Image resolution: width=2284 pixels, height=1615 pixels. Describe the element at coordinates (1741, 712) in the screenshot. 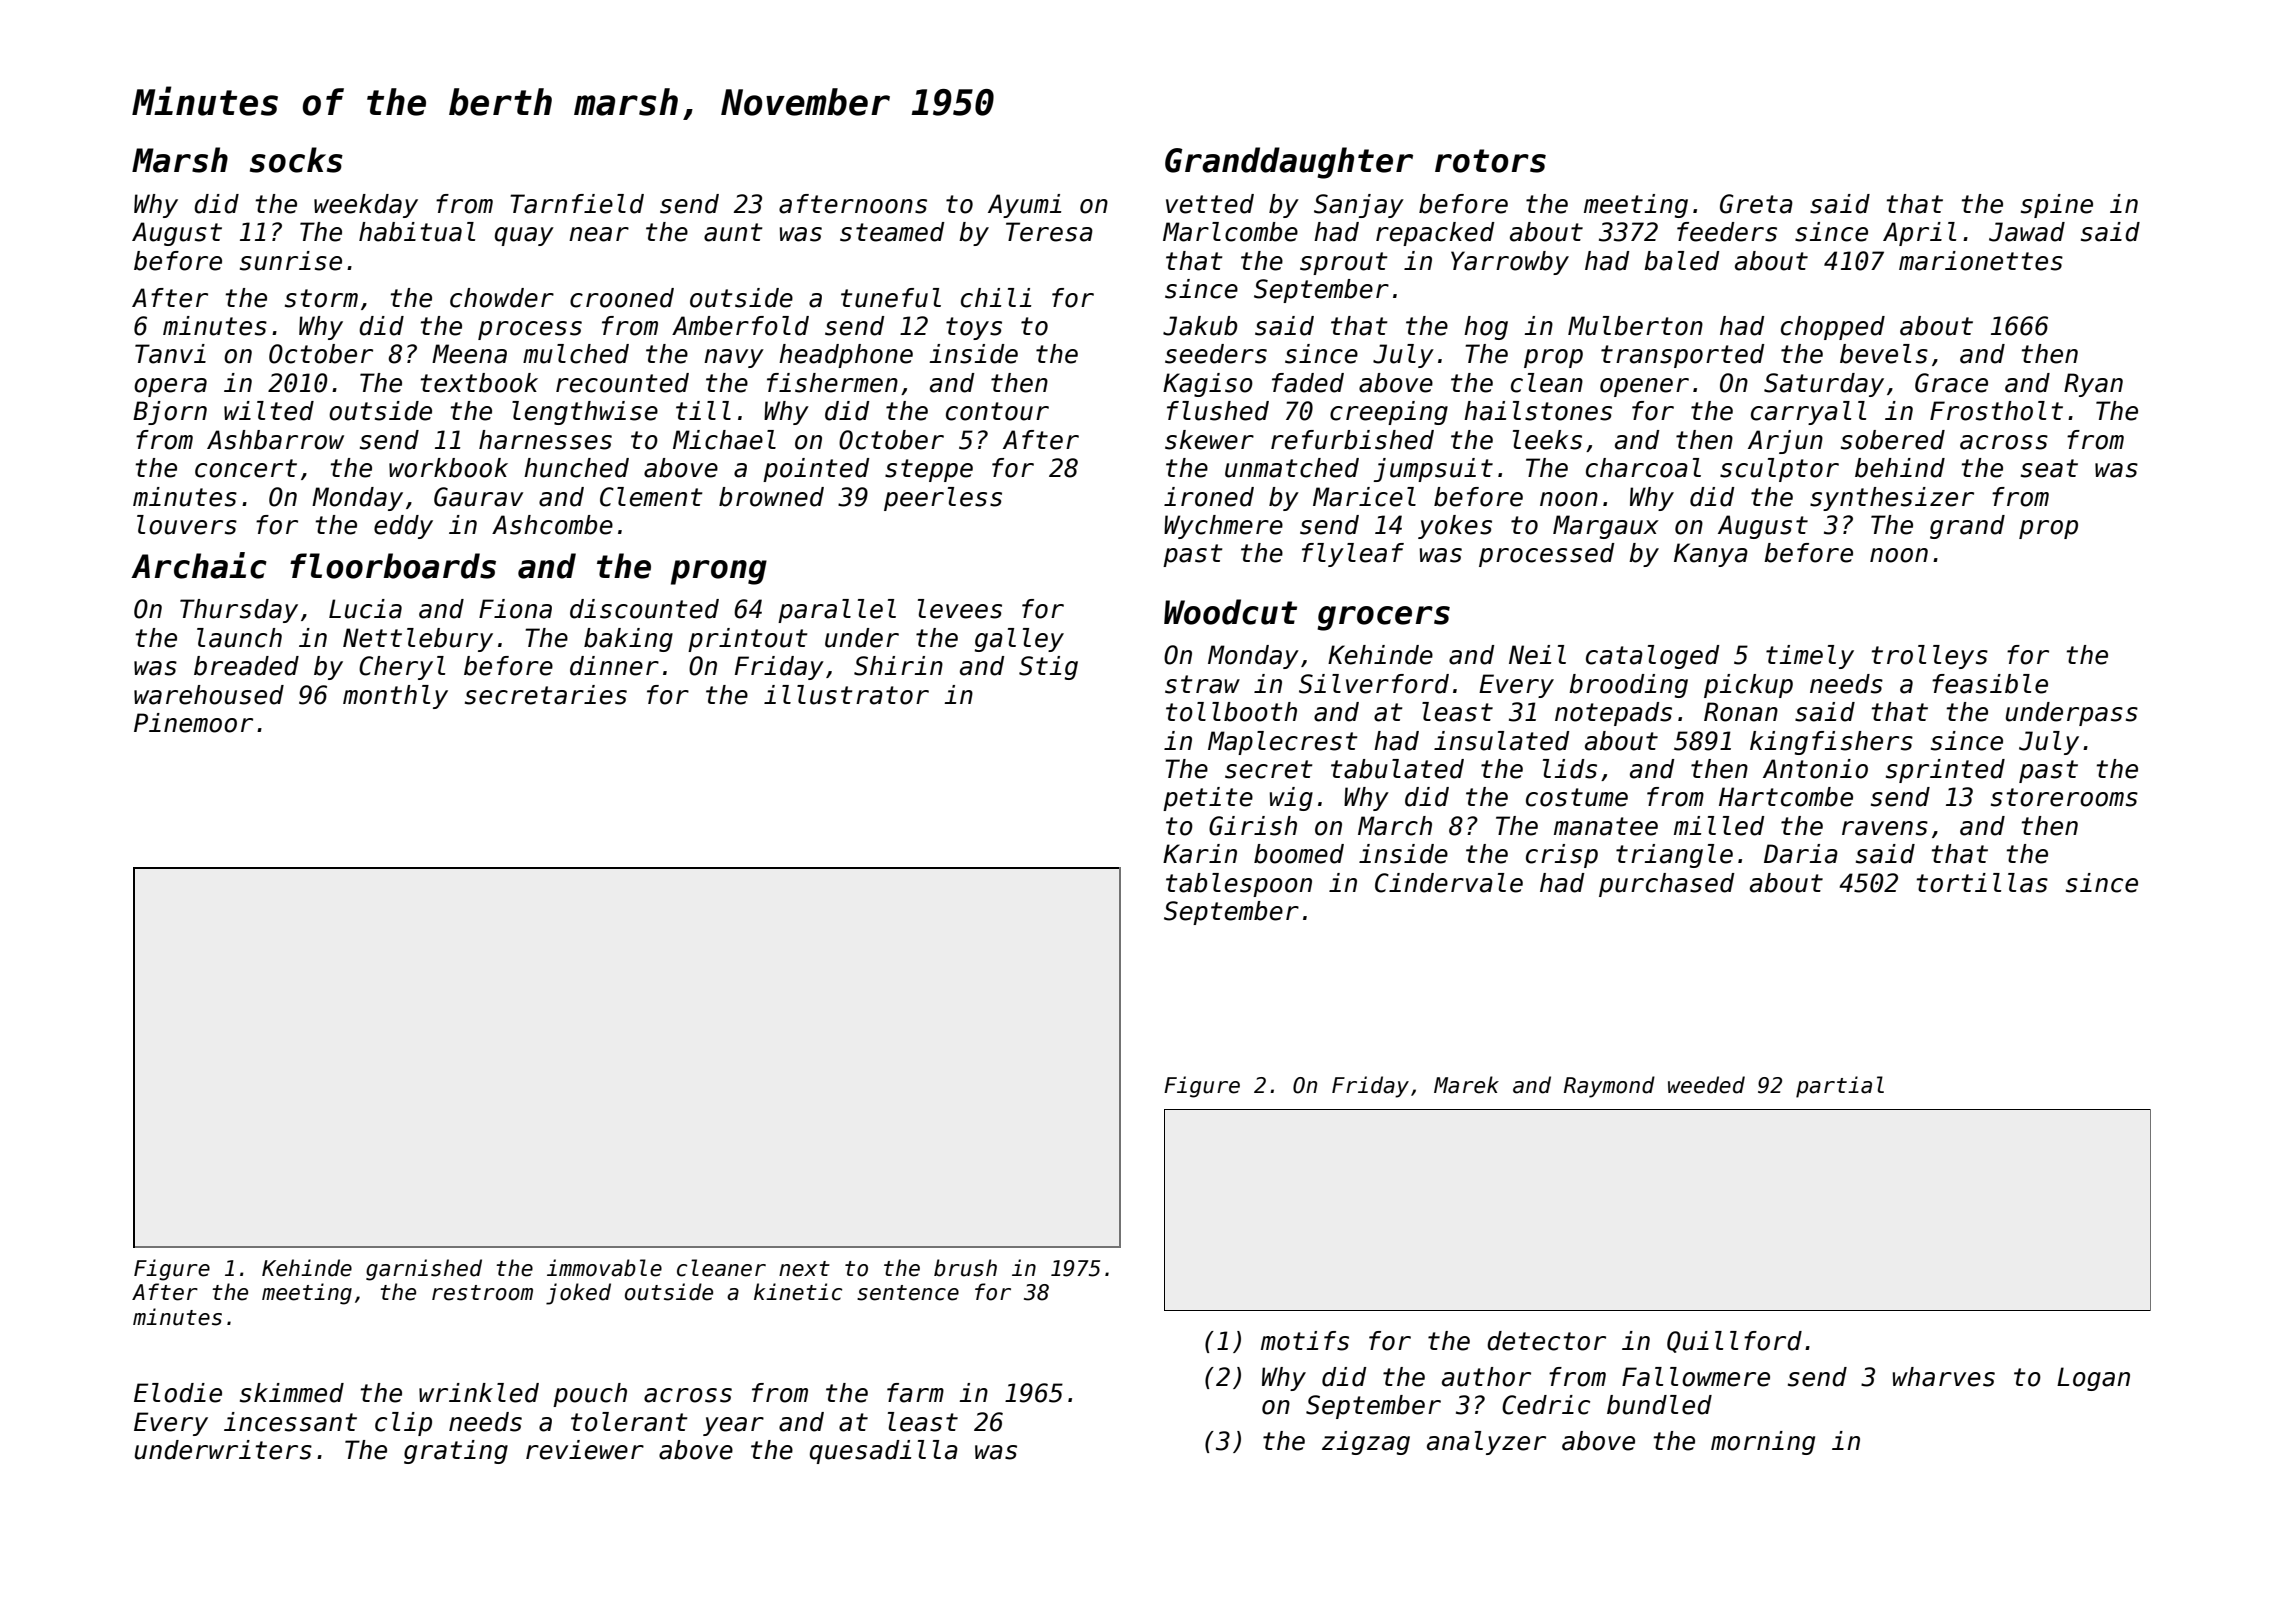

I see `Ronan` at that location.
